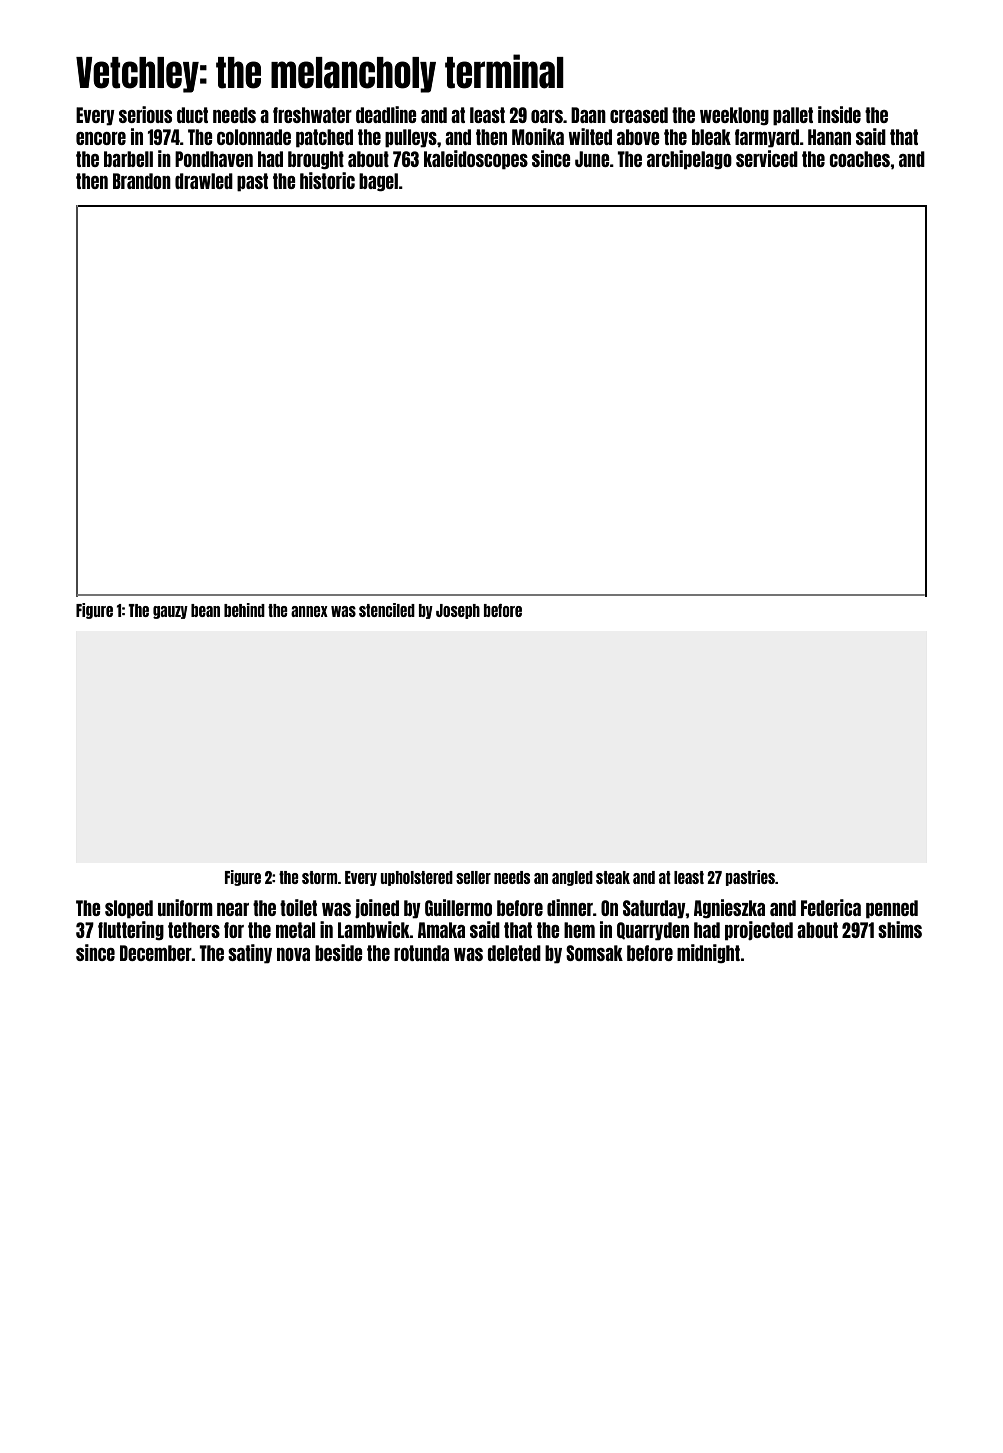 Image resolution: width=1003 pixels, height=1453 pixels. Describe the element at coordinates (387, 610) in the document. I see `stenciled` at that location.
